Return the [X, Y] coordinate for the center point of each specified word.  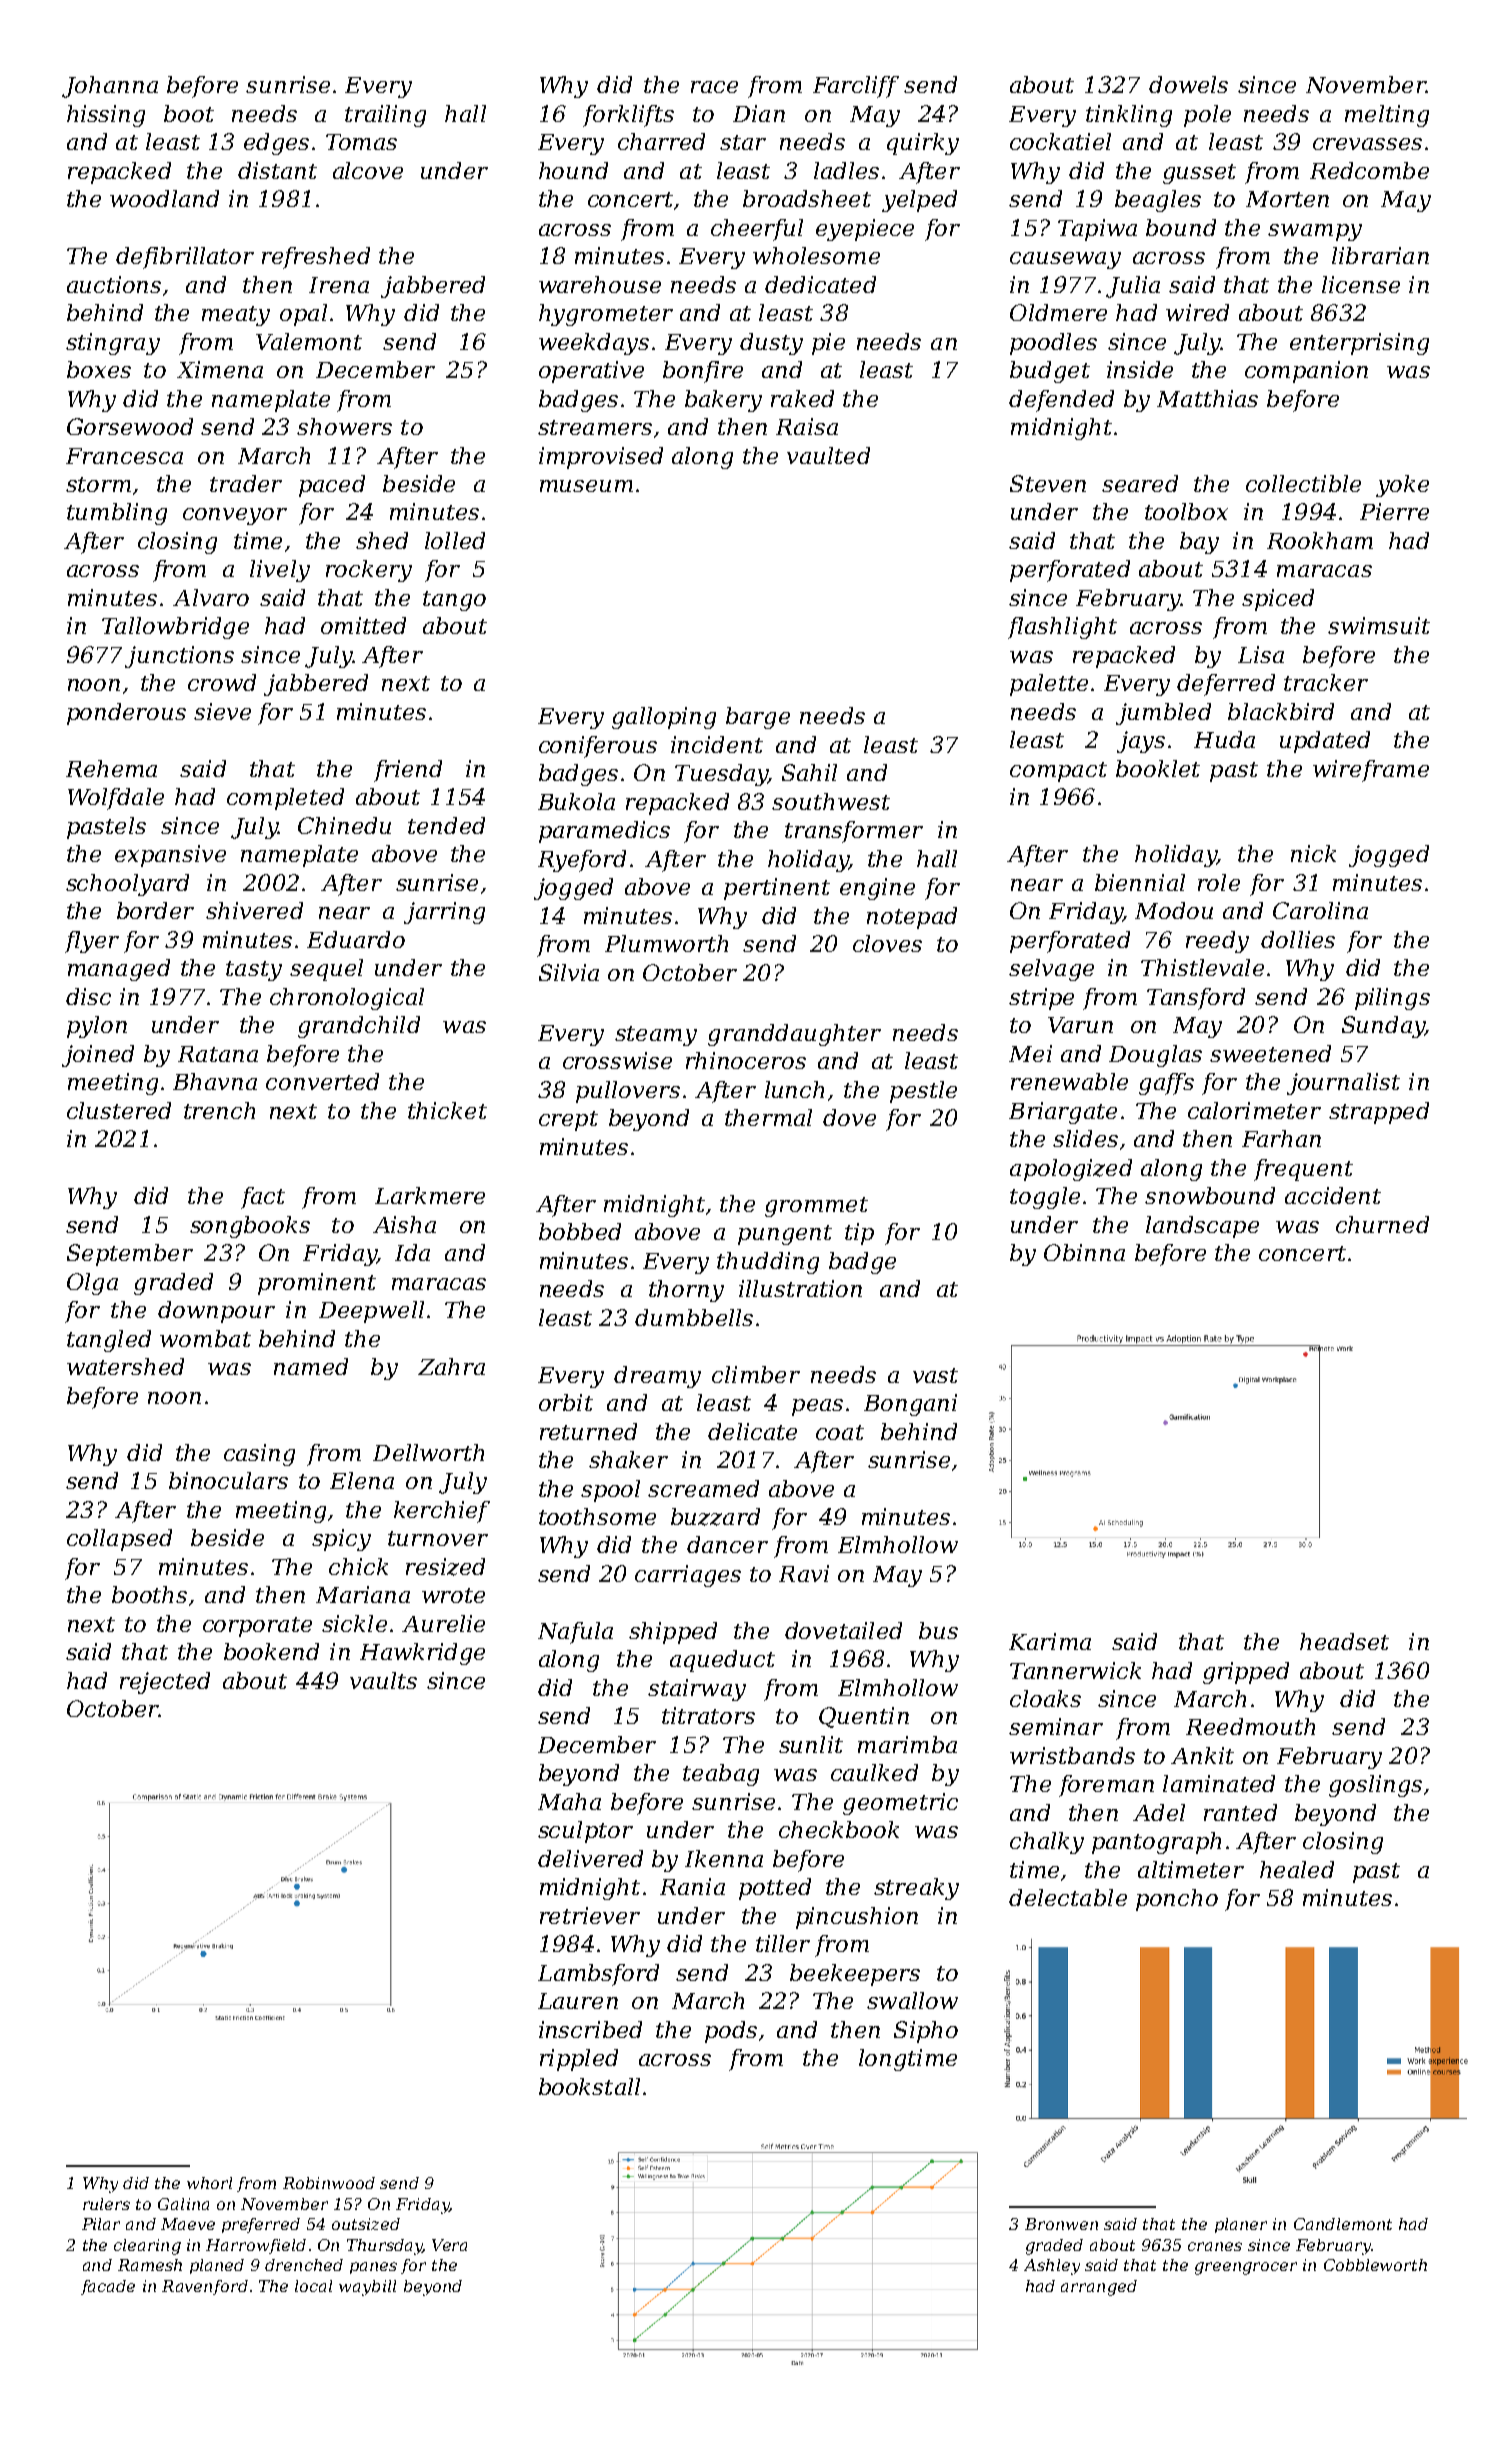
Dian [759, 113]
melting [1387, 116]
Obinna [1084, 1252]
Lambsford [598, 1975]
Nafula [575, 1633]
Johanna [110, 87]
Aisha [404, 1224]
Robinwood [329, 2183]
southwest [831, 801]
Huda [1224, 739]
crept [568, 1121]
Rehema [111, 768]
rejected [165, 1683]
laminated [1219, 1783]
